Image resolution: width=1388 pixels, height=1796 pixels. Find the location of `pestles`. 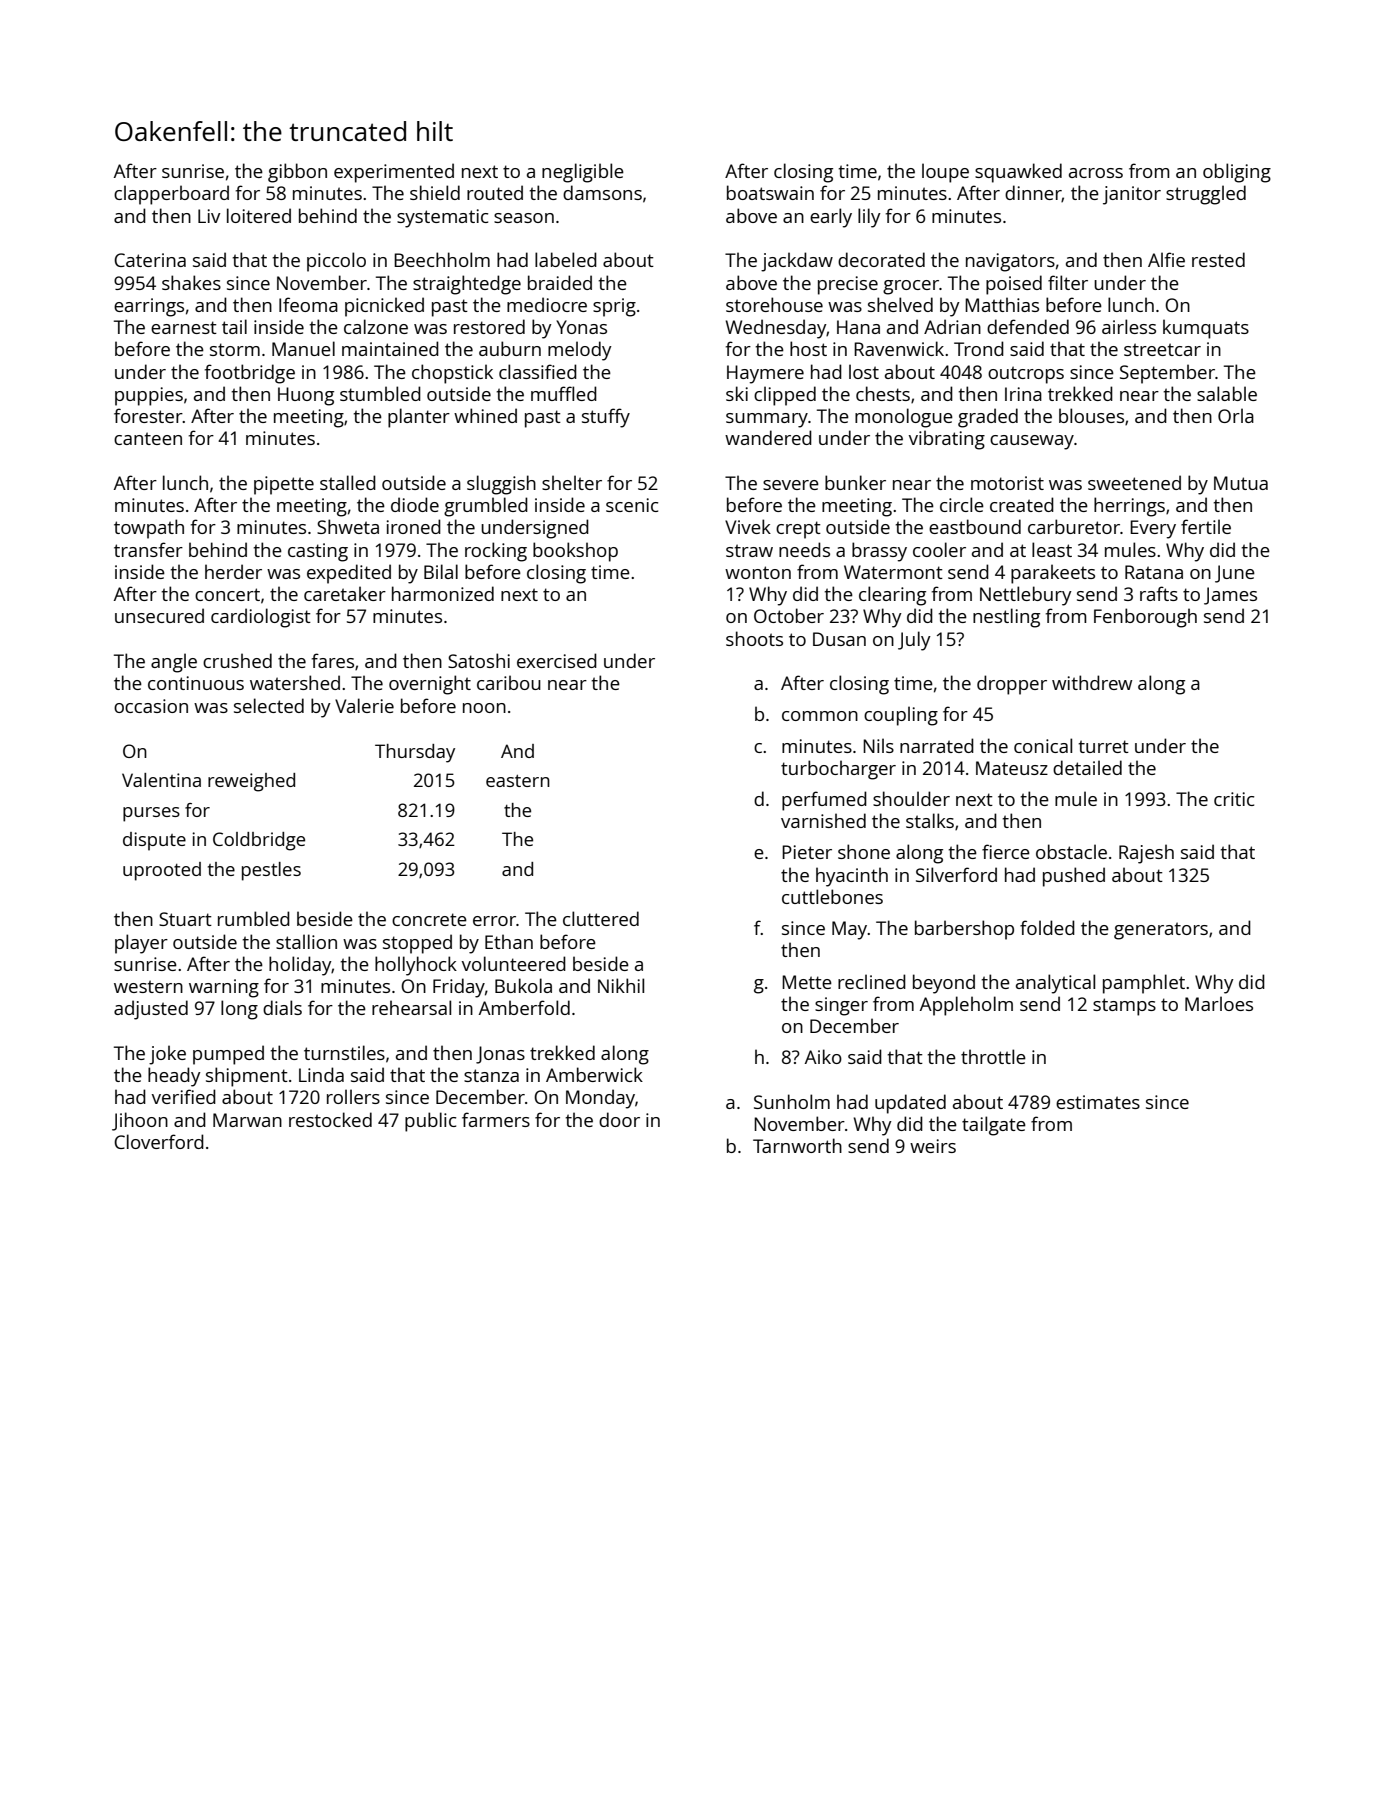

pestles is located at coordinates (271, 871).
